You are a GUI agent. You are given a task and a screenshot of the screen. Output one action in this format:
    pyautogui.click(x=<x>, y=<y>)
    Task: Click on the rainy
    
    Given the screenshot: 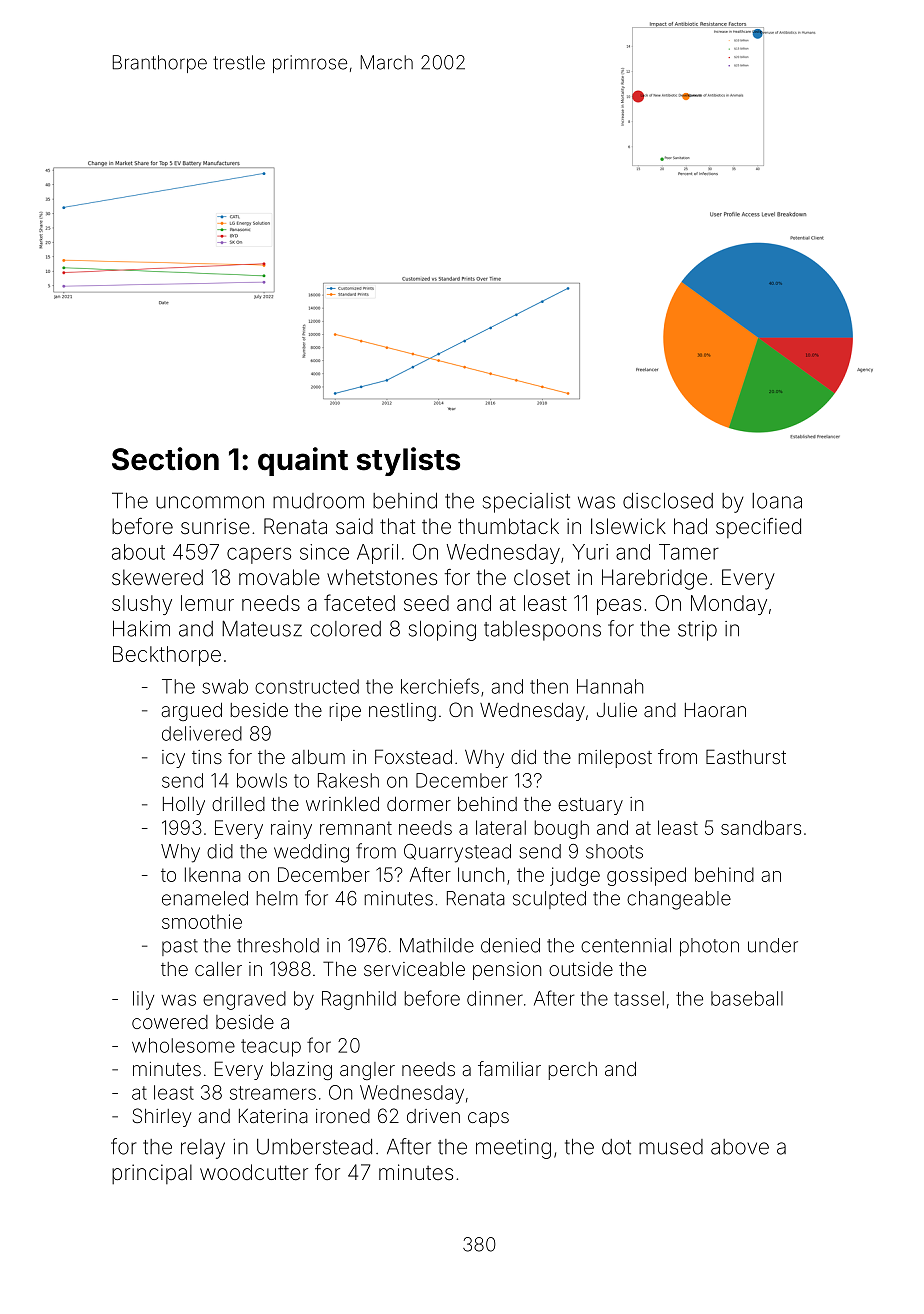 What is the action you would take?
    pyautogui.click(x=291, y=829)
